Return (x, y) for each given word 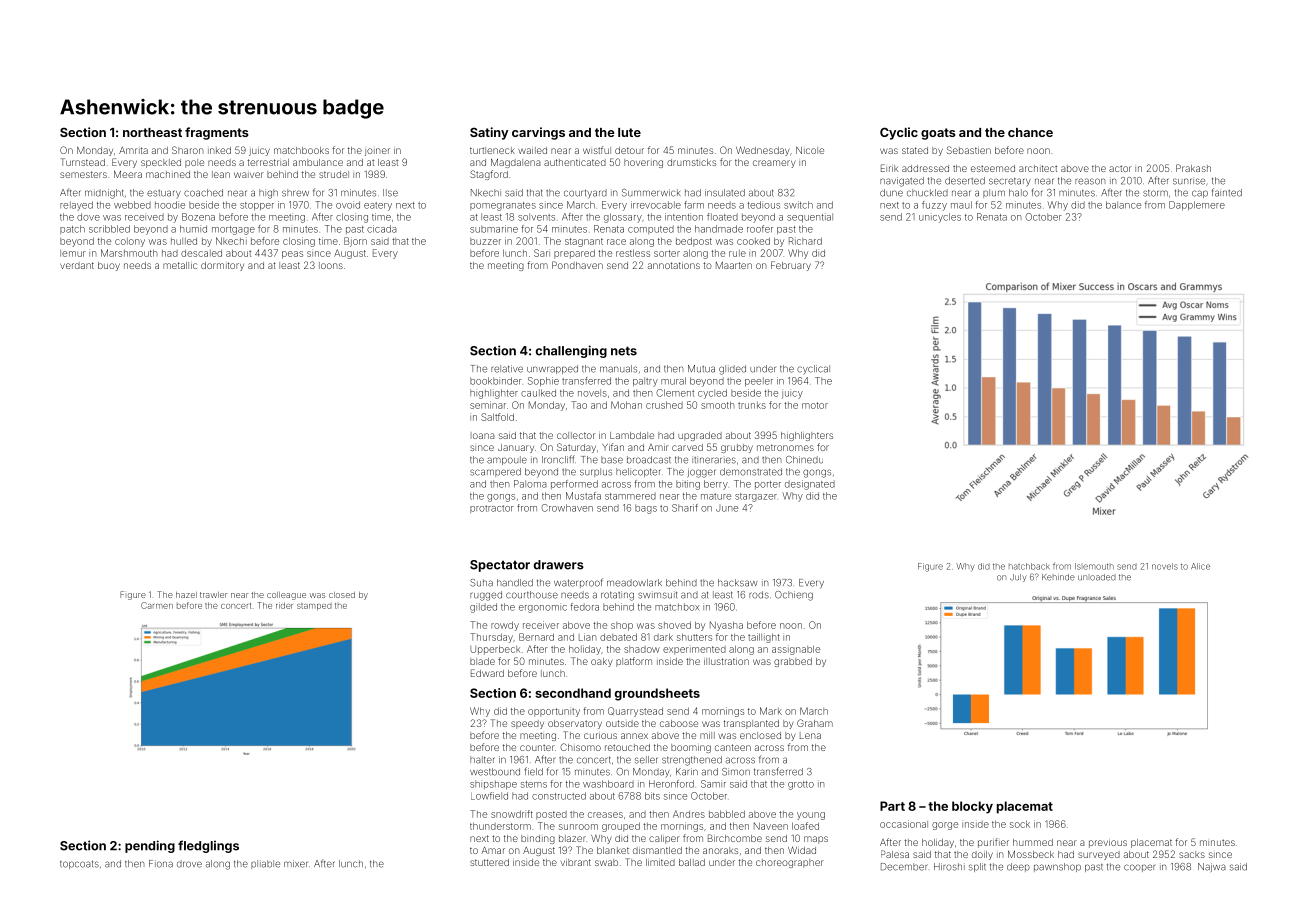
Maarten (734, 265)
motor (815, 405)
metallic (180, 265)
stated (915, 150)
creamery (774, 164)
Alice (1200, 566)
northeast (152, 132)
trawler (213, 595)
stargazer (756, 497)
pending (150, 846)
